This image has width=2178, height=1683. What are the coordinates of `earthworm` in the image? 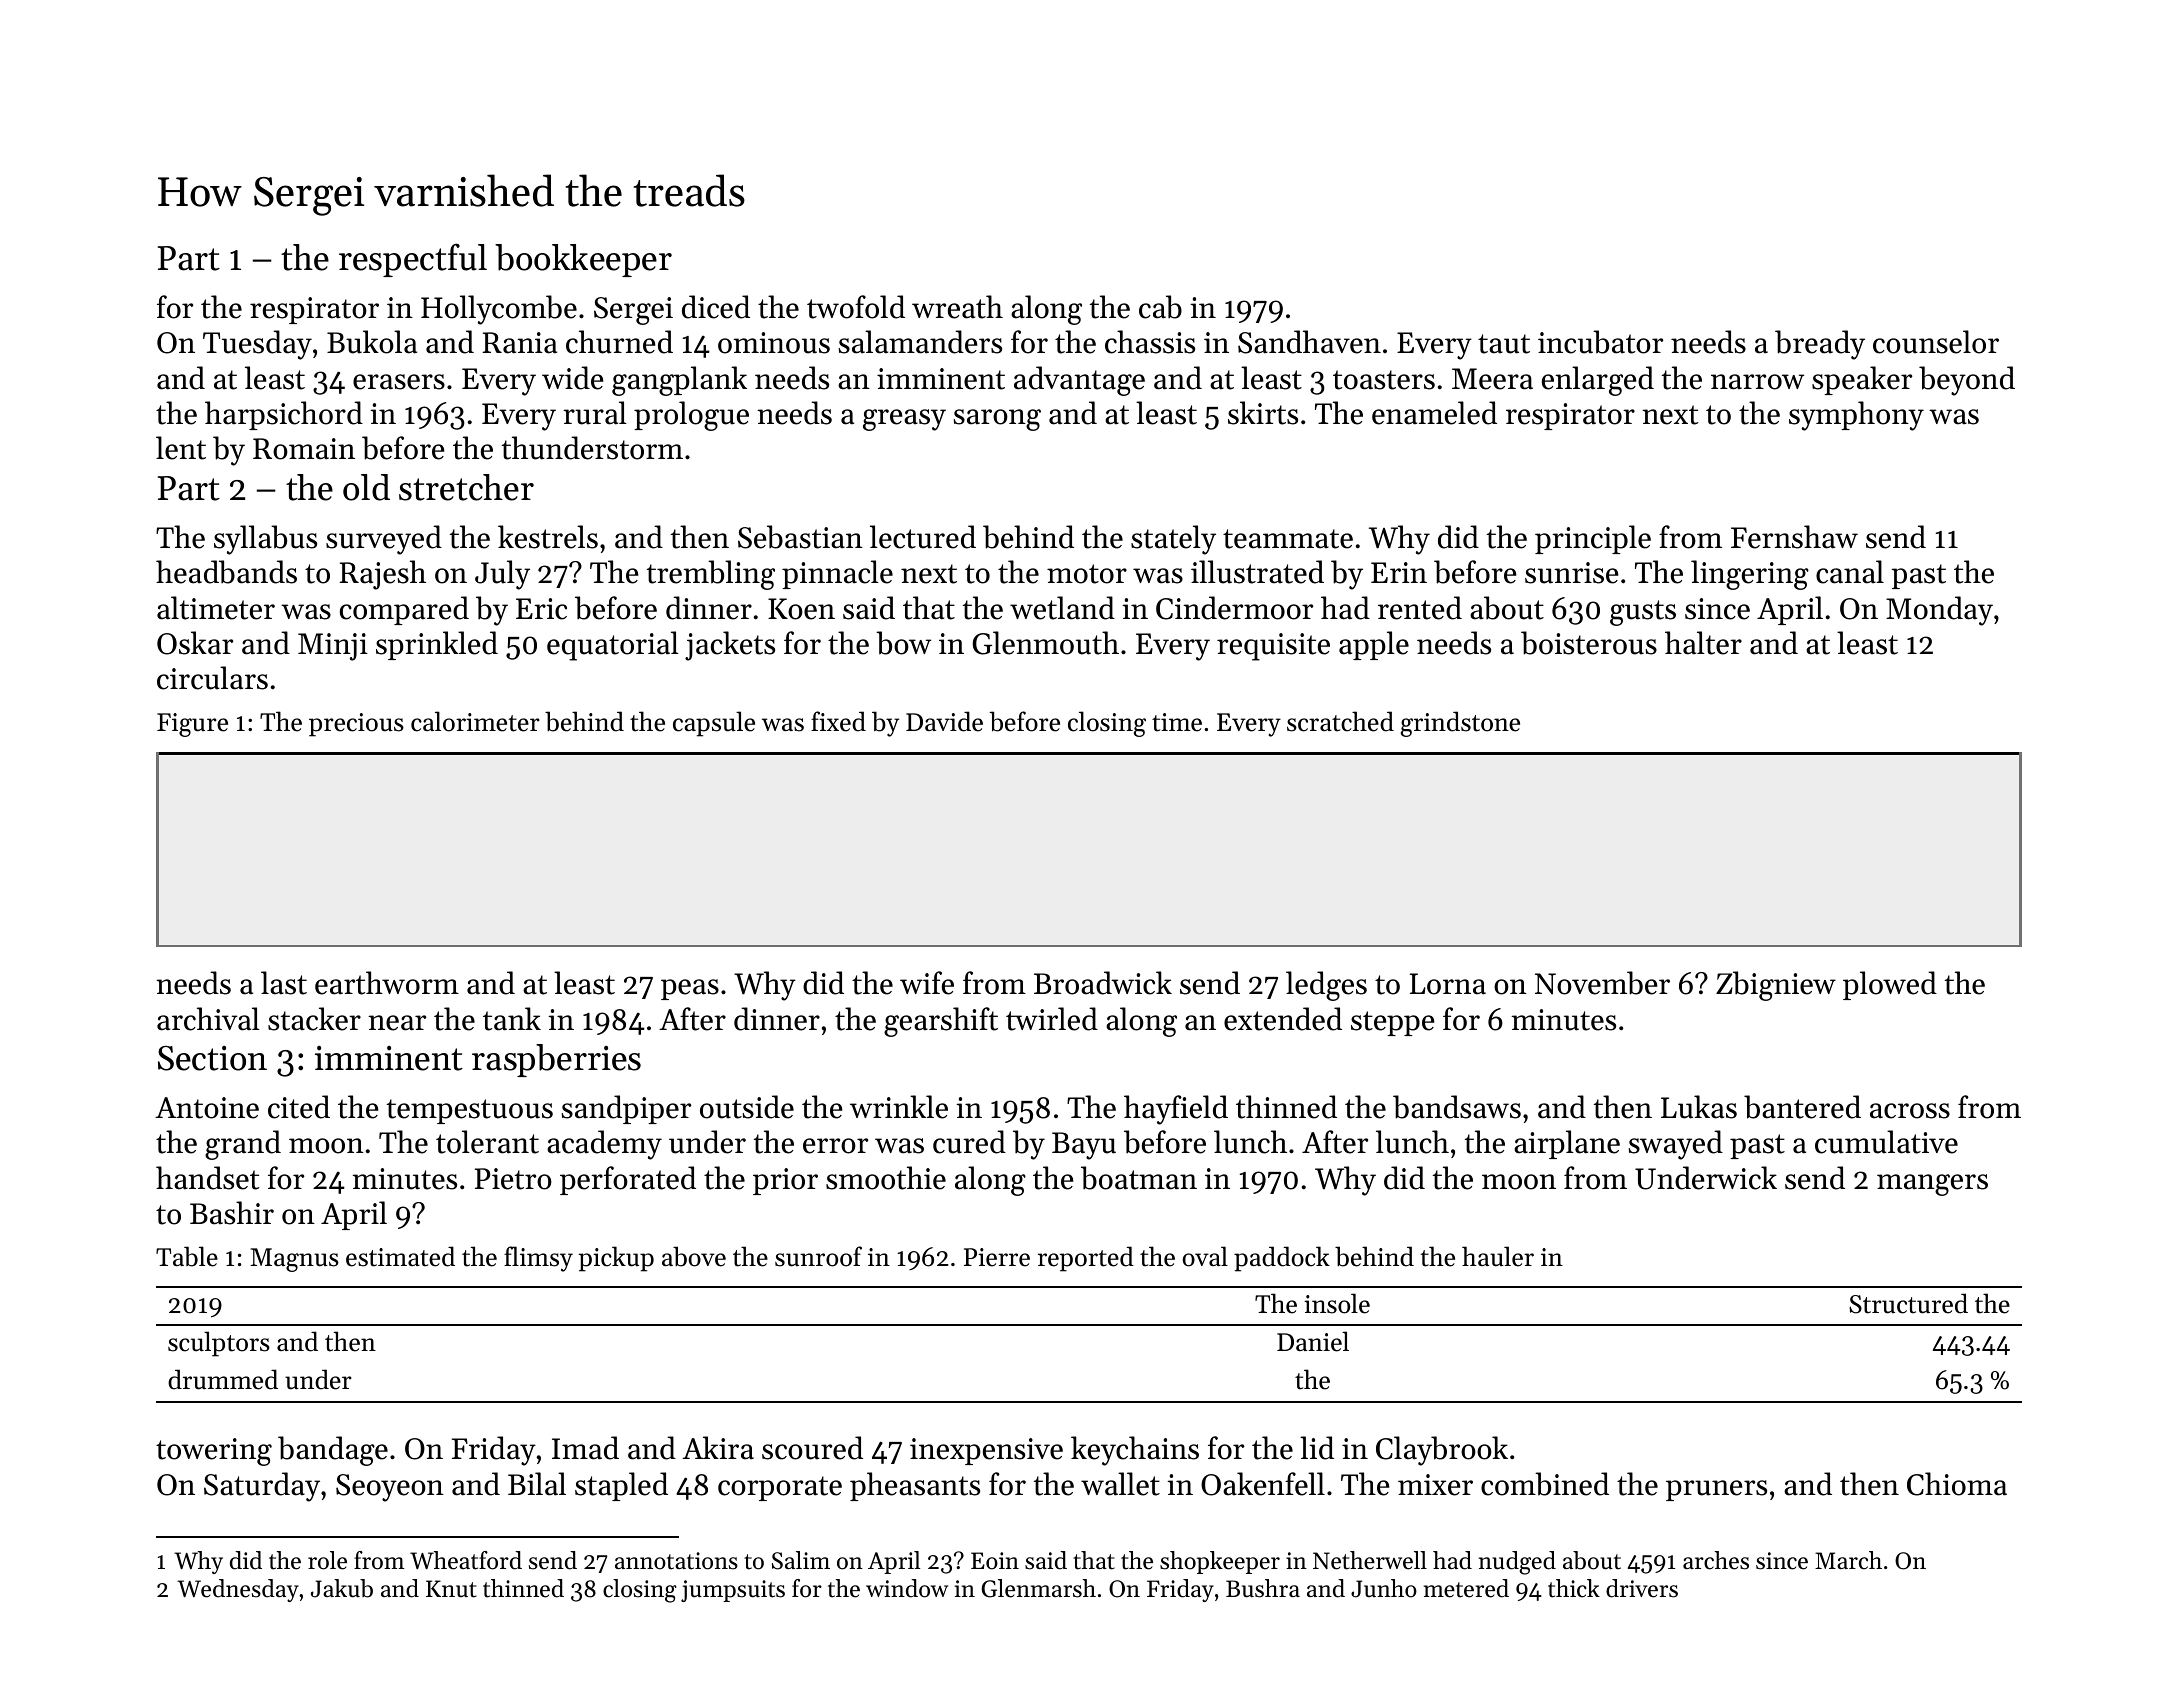 It's located at (387, 983).
